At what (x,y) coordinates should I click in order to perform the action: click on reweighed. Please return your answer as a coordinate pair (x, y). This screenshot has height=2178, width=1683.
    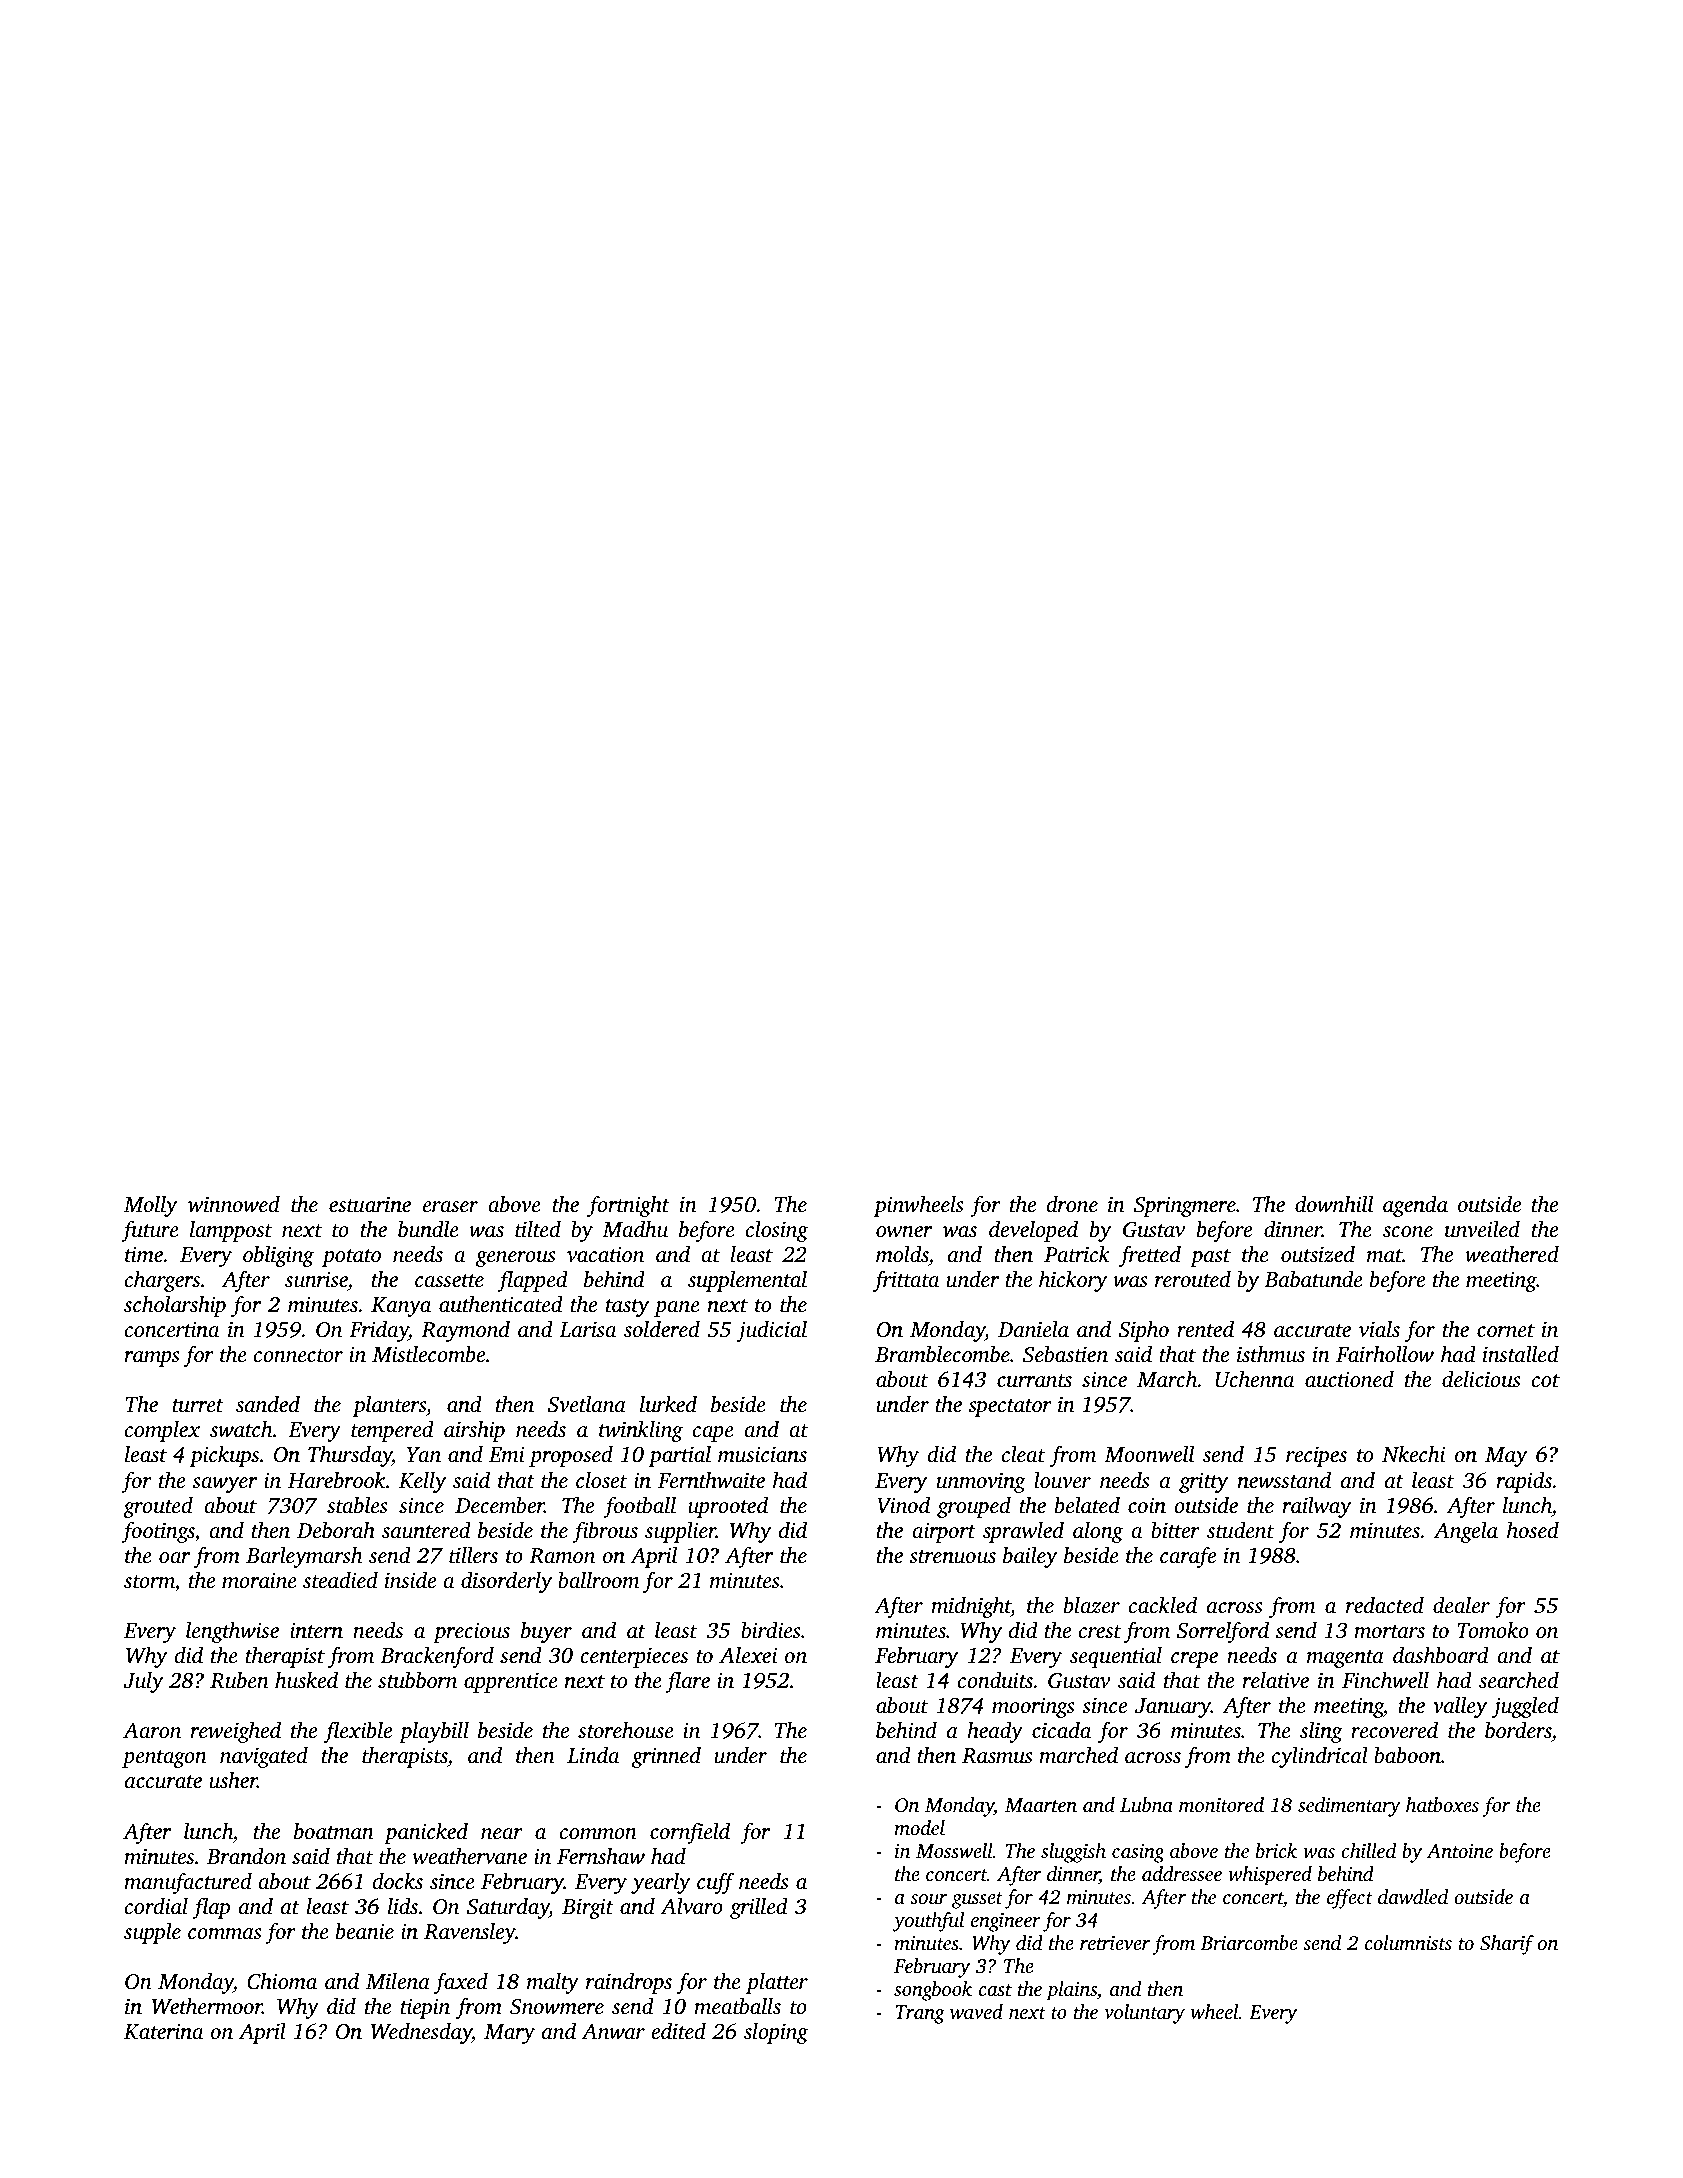
    Looking at the image, I should click on (236, 1732).
